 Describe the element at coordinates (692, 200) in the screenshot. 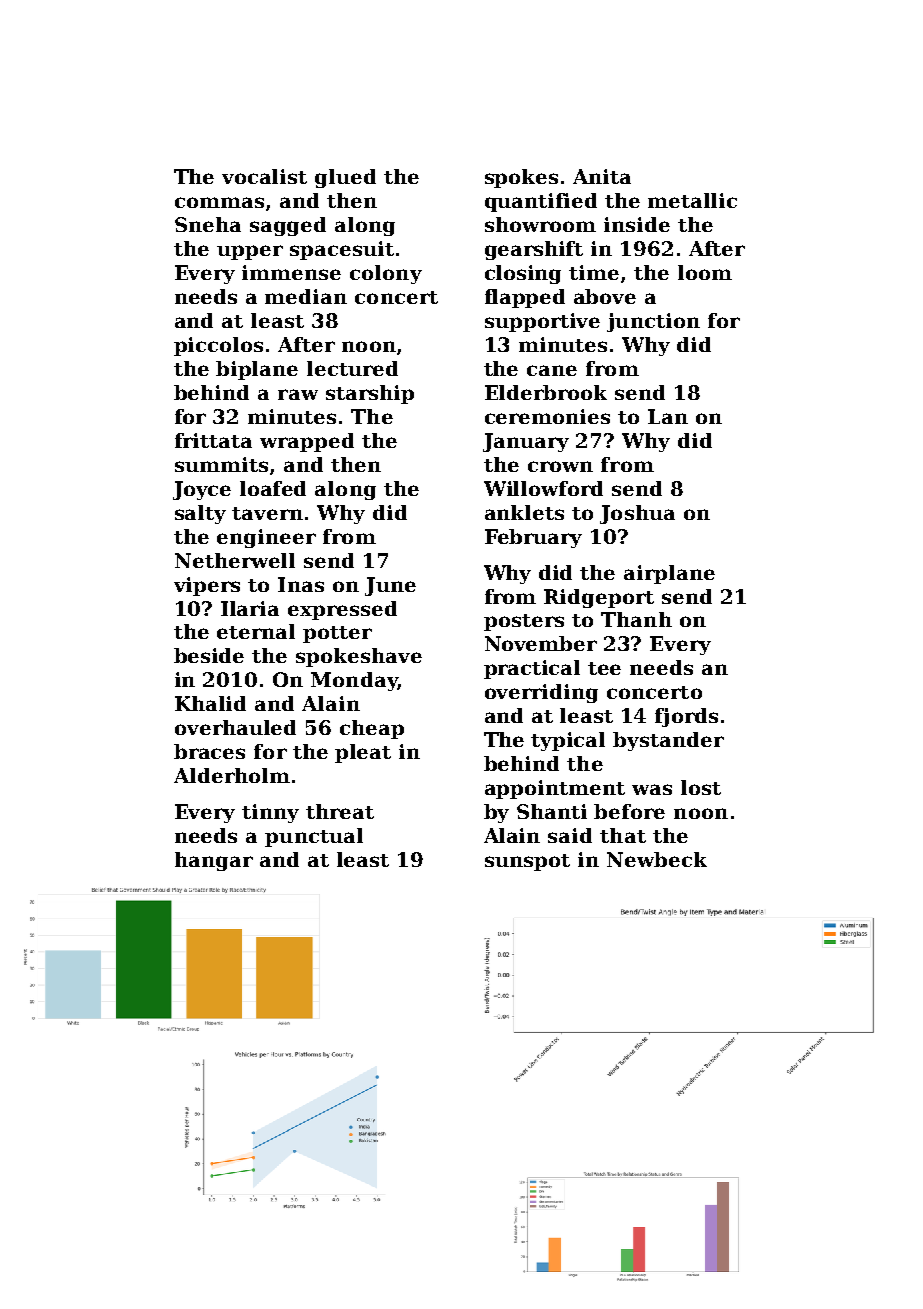

I see `metallic` at that location.
